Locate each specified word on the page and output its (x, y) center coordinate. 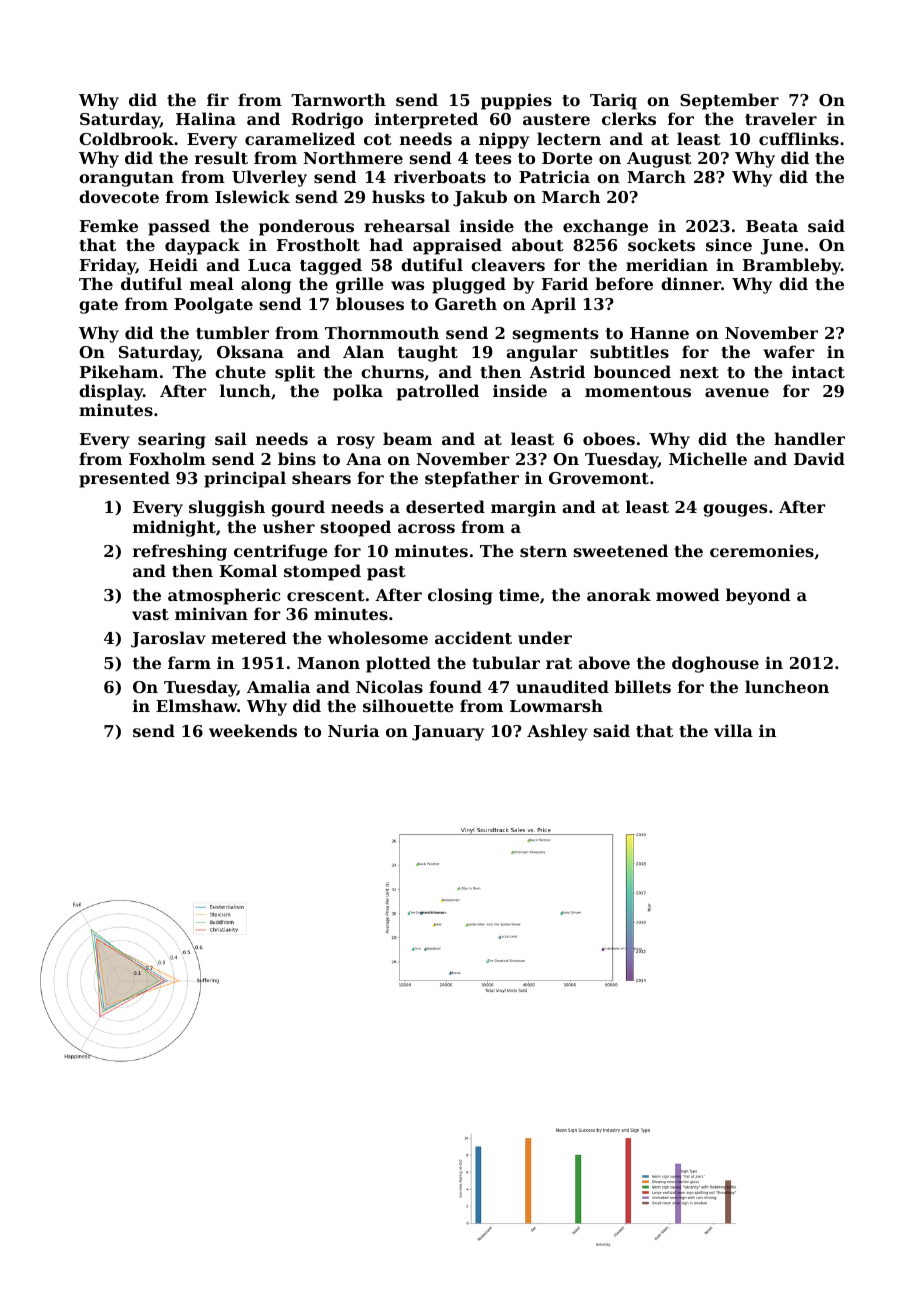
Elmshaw (196, 705)
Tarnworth (338, 99)
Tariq (613, 101)
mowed (688, 594)
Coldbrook (126, 138)
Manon (328, 663)
